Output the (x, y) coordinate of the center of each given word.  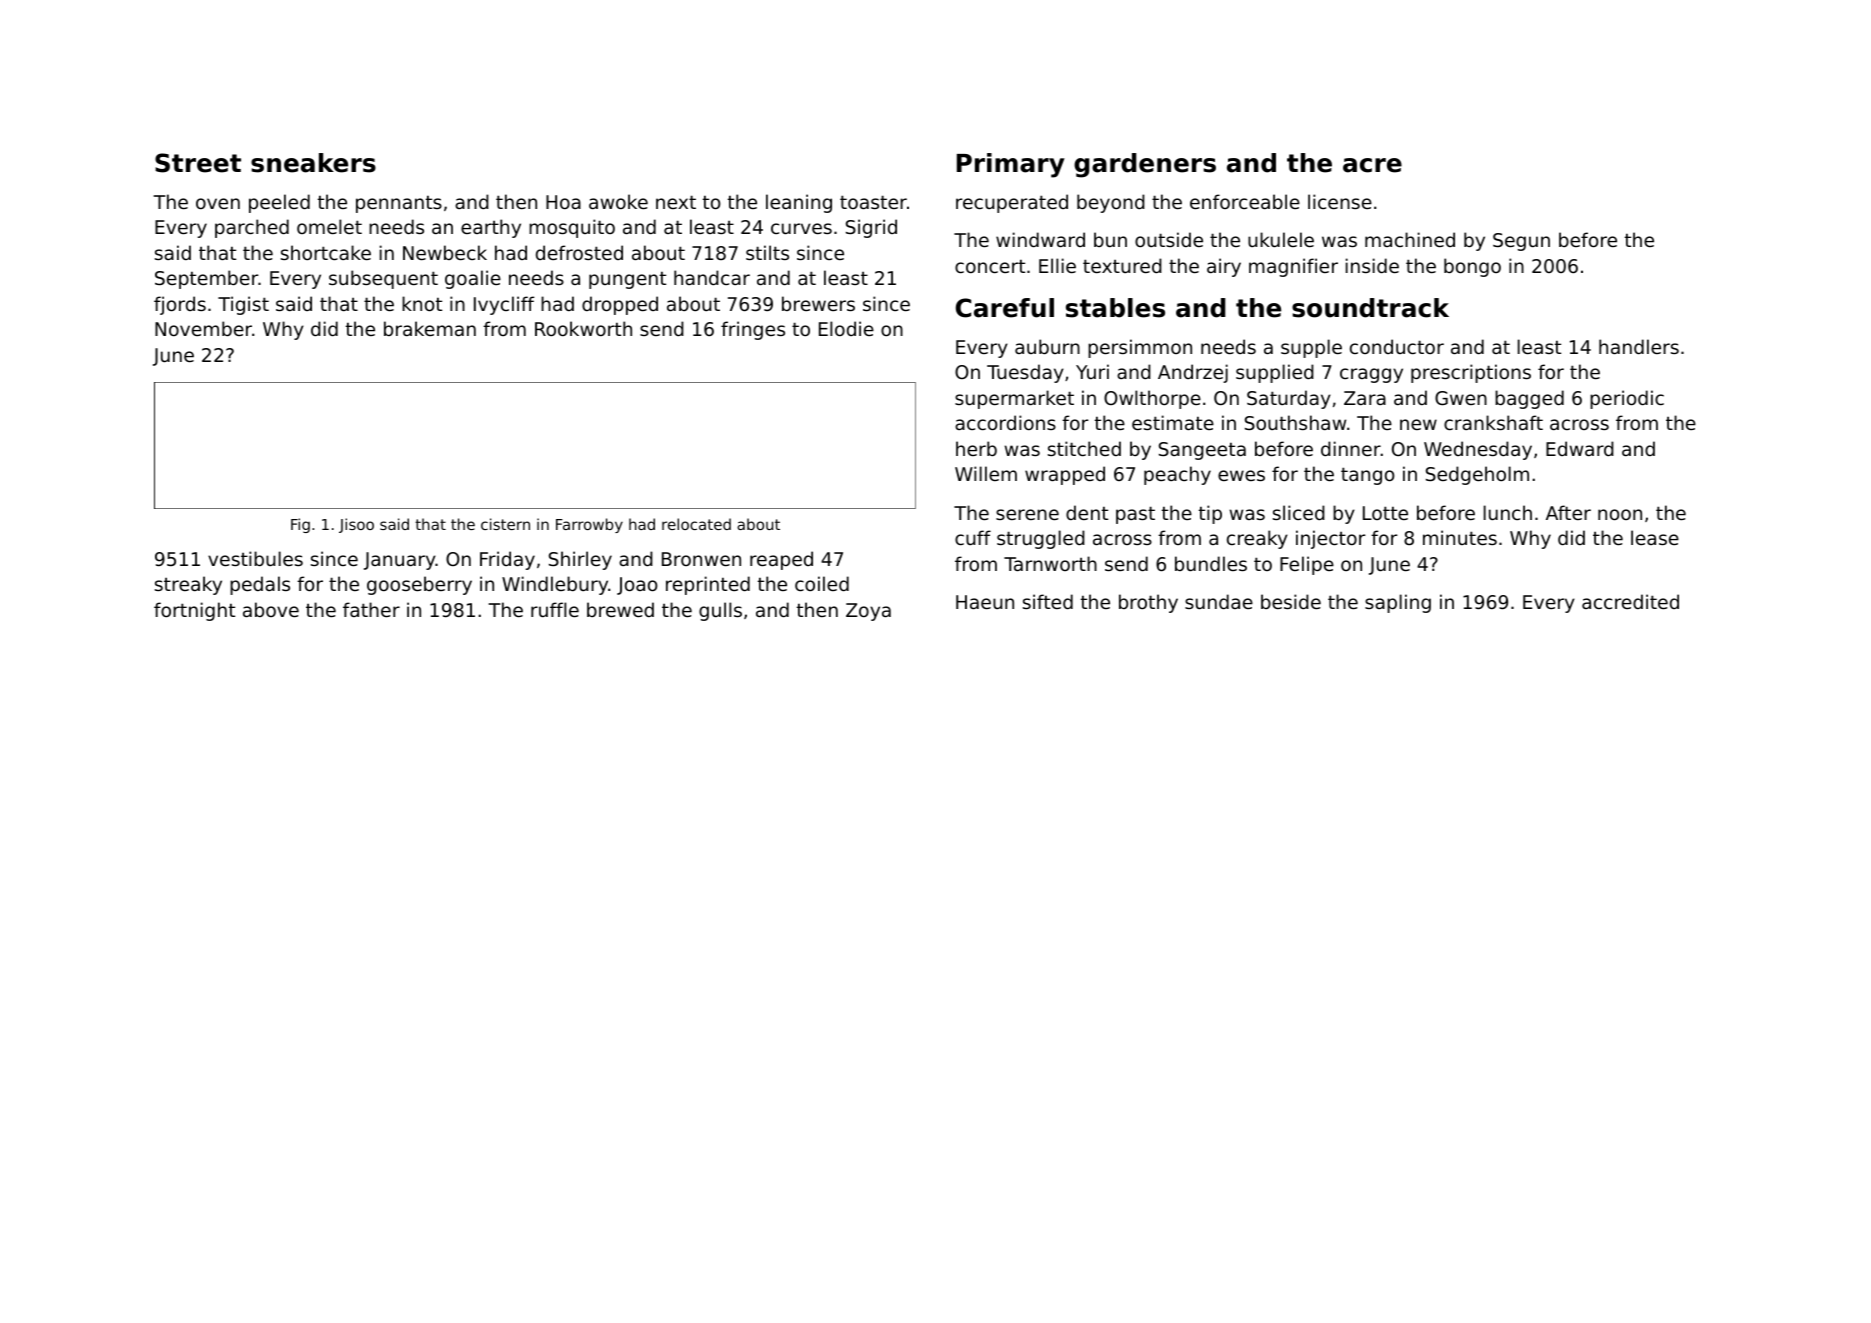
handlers (1639, 346)
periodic (1627, 399)
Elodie (846, 328)
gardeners (1145, 165)
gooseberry (419, 585)
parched (252, 228)
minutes (1460, 537)
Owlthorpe (1152, 399)
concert (990, 266)
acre (1372, 165)
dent (1087, 512)
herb (976, 448)
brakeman (430, 328)
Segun (1521, 242)
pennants (399, 204)
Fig (300, 525)
